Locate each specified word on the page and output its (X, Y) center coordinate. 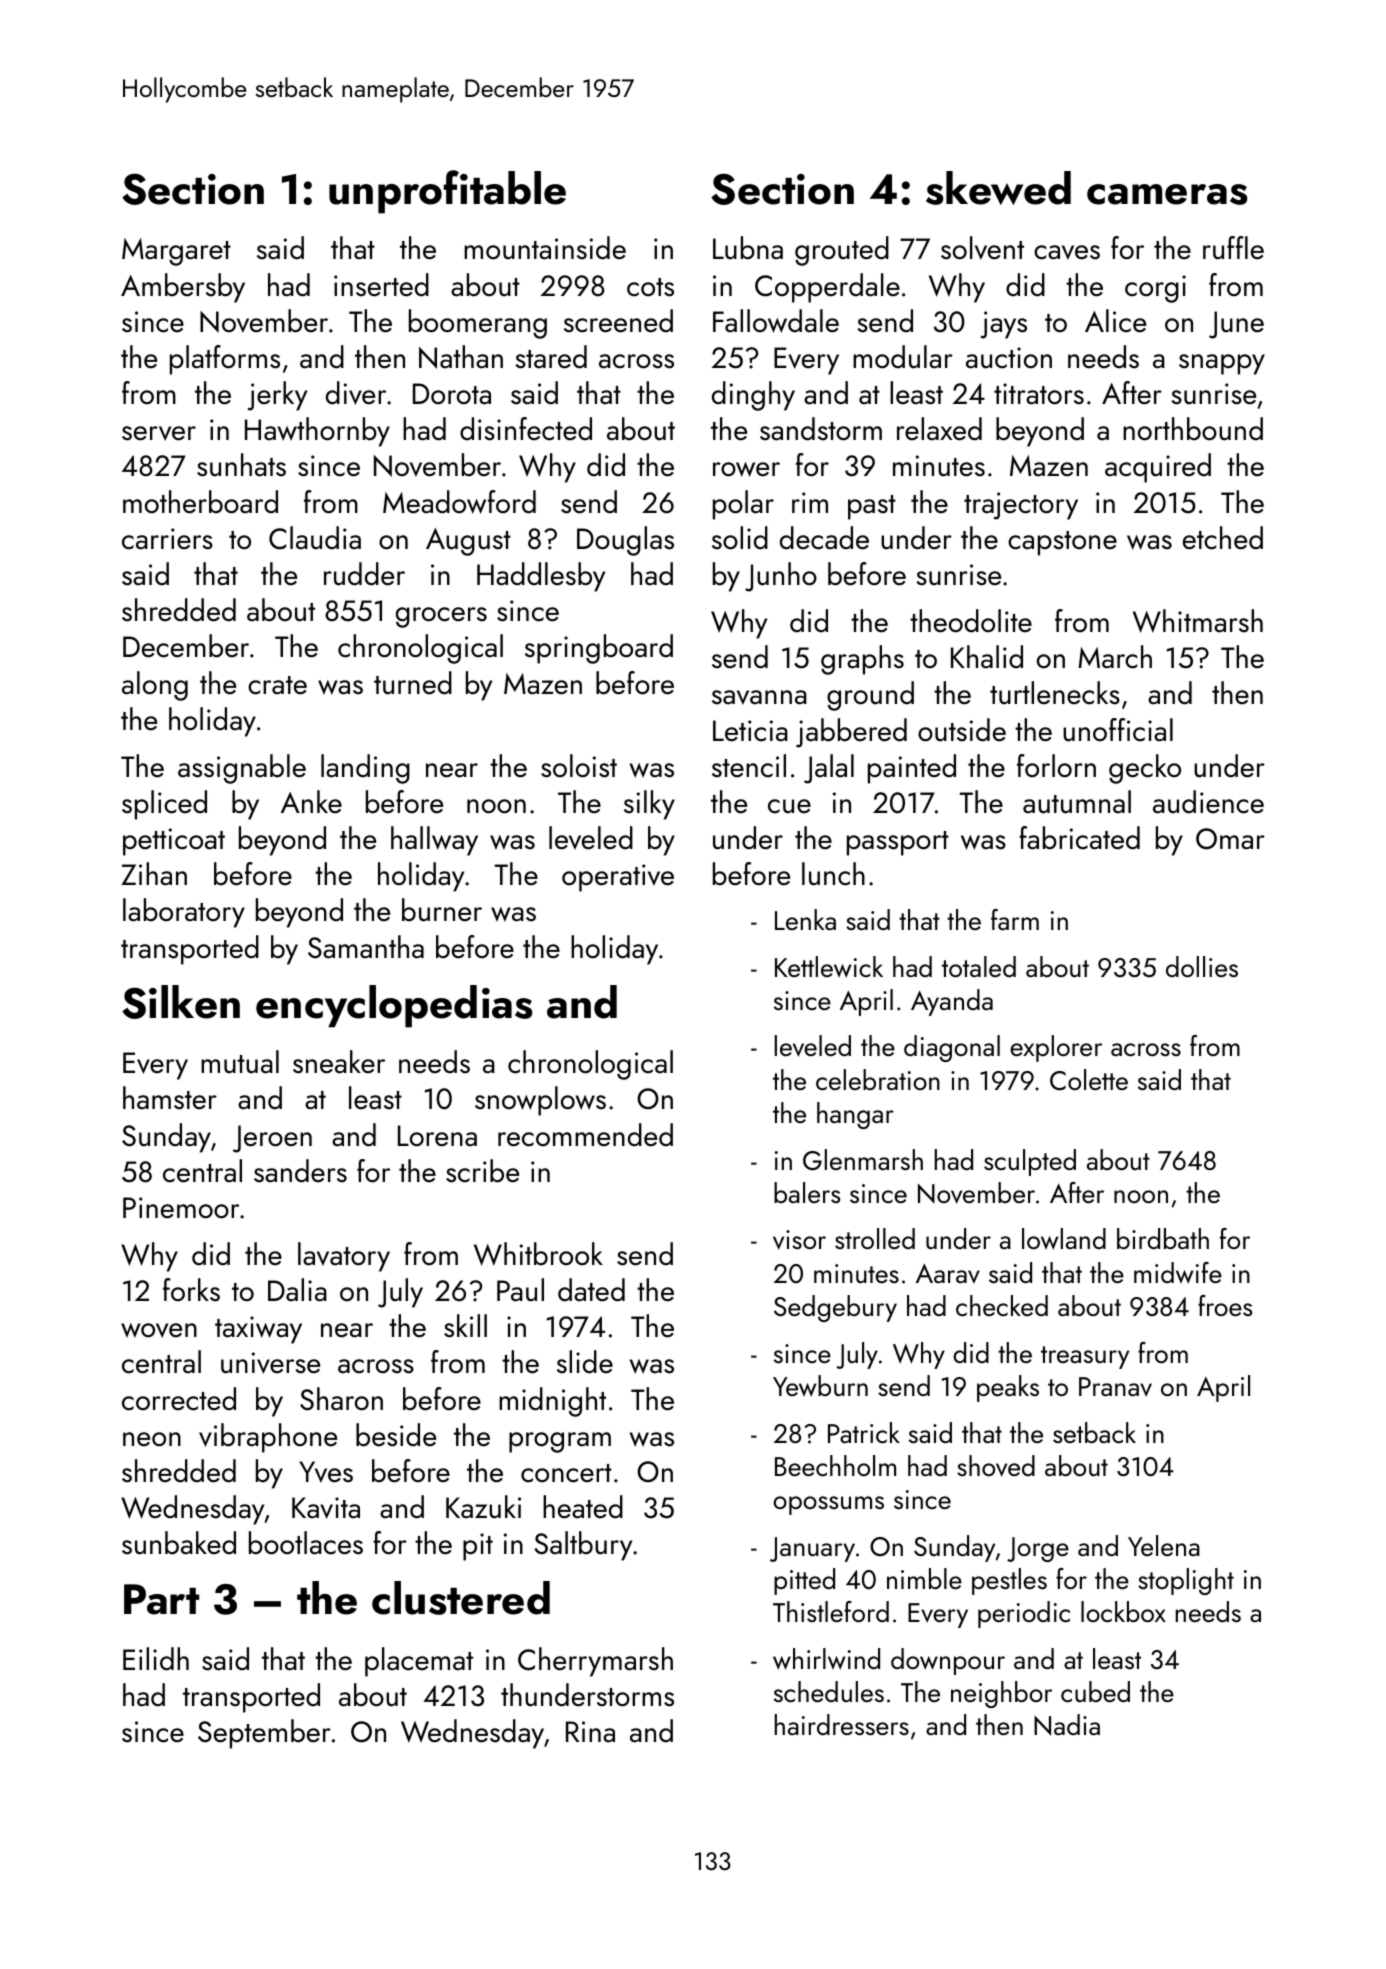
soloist (579, 766)
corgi (1155, 289)
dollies (1202, 966)
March (1115, 657)
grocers (441, 617)
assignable (242, 769)
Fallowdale (776, 321)
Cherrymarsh (595, 1662)
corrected (179, 1399)
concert (566, 1473)
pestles (1009, 1581)
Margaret (176, 252)
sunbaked (179, 1543)
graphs (862, 660)
